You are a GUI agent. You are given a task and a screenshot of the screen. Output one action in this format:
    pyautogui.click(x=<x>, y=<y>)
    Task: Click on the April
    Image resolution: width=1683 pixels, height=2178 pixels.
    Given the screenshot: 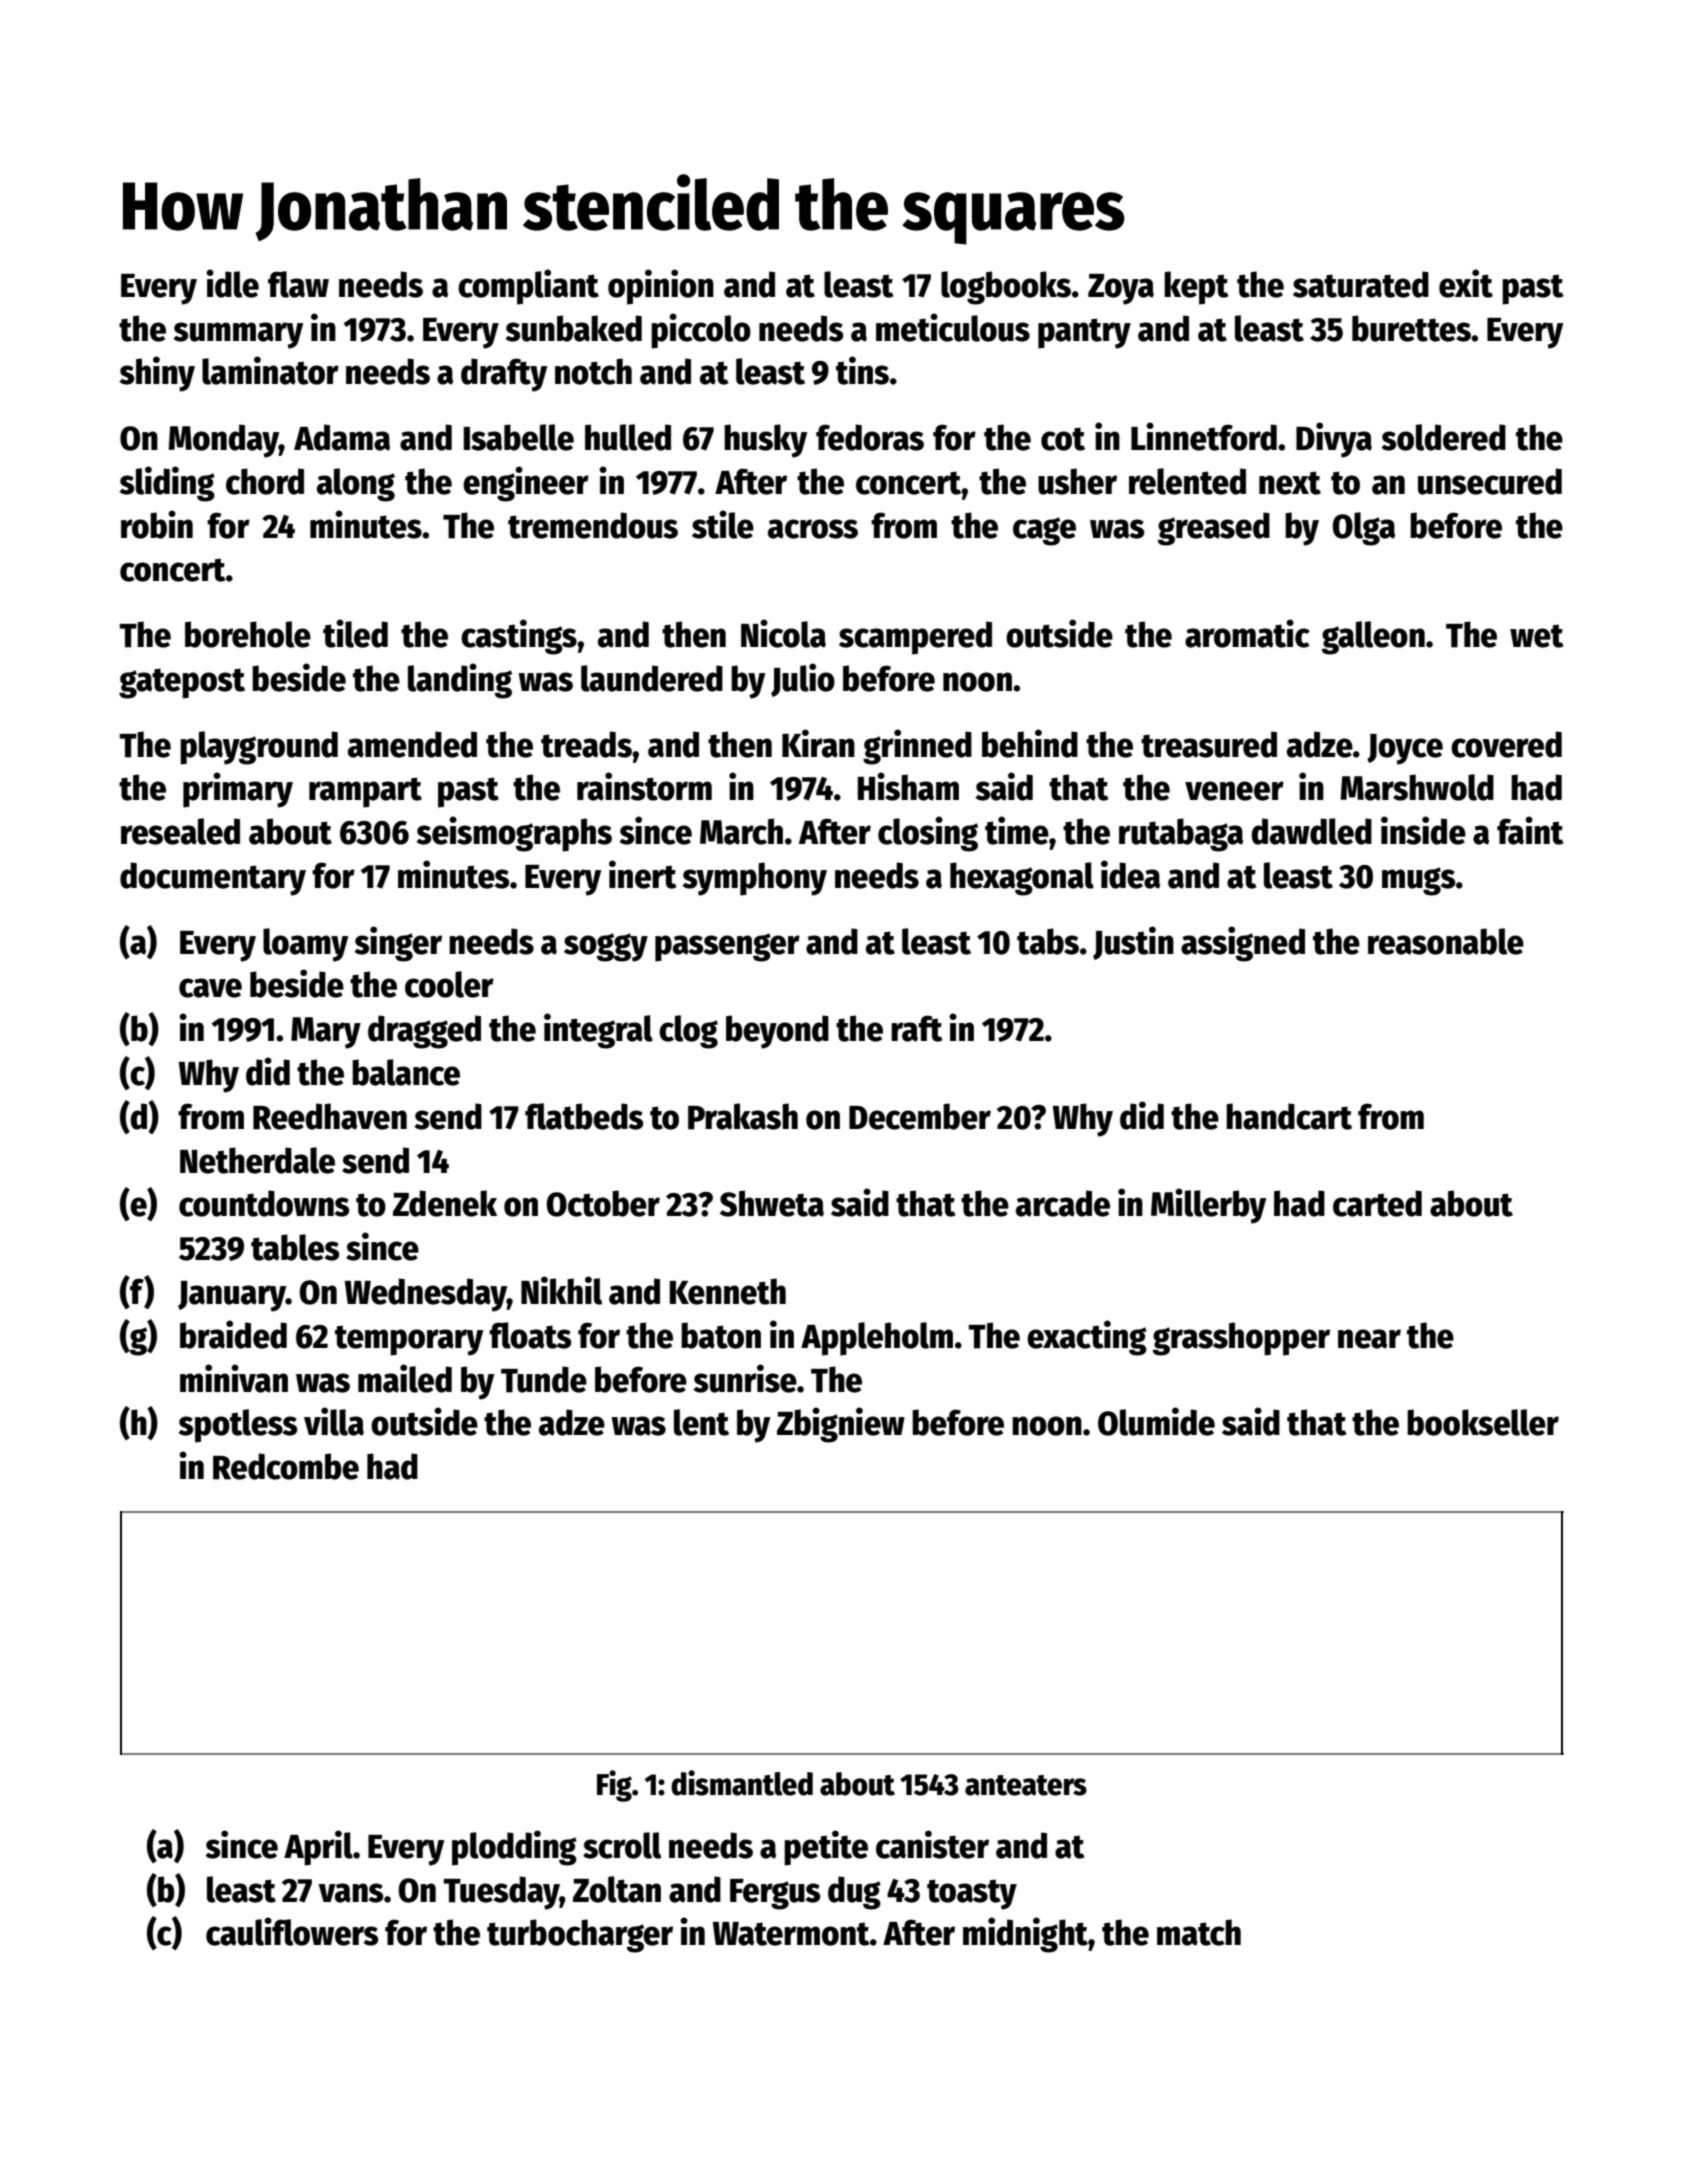 What is the action you would take?
    pyautogui.click(x=318, y=1848)
